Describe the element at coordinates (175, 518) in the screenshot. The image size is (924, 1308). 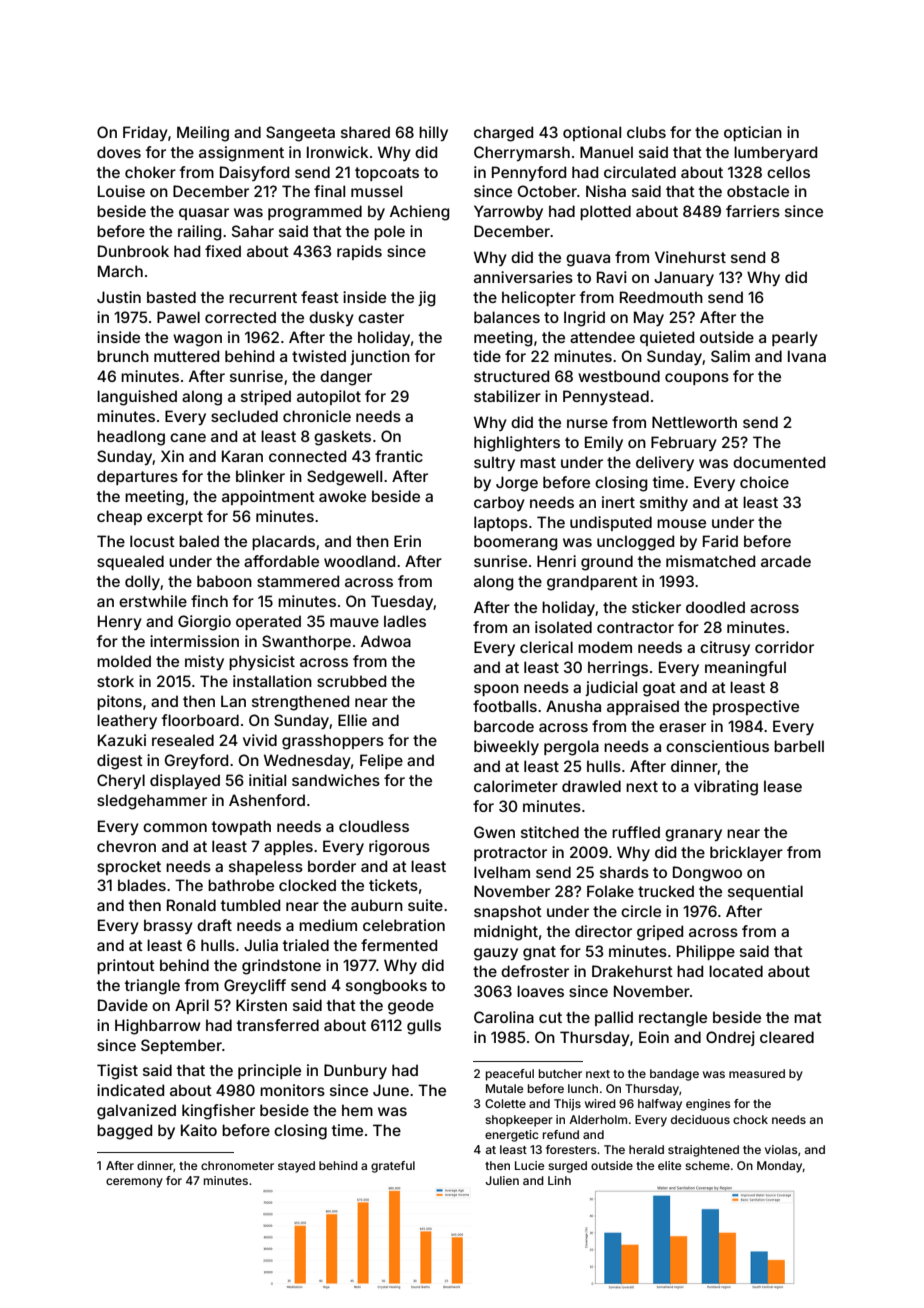
I see `excerpt` at that location.
